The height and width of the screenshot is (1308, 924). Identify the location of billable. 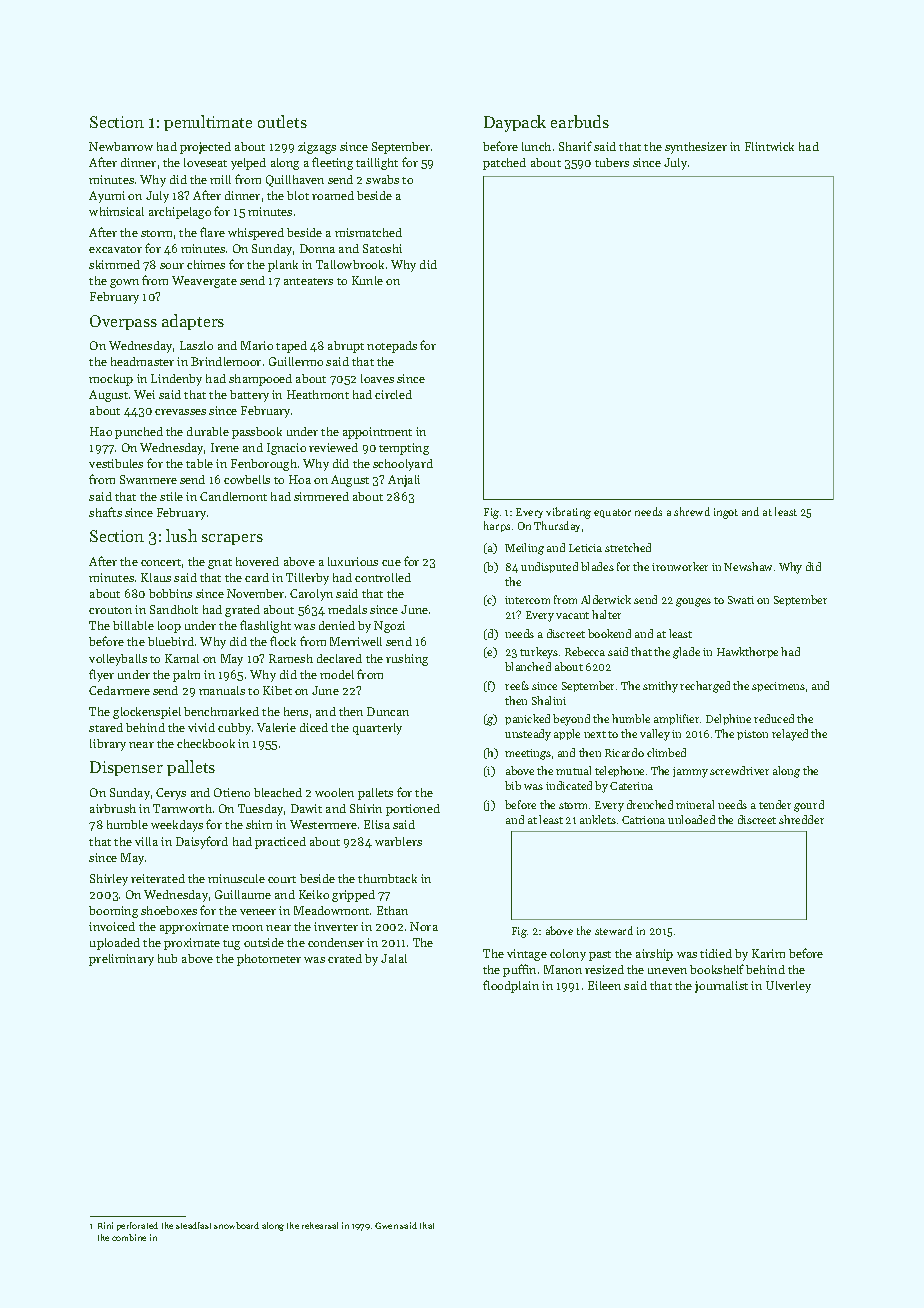
(133, 625).
